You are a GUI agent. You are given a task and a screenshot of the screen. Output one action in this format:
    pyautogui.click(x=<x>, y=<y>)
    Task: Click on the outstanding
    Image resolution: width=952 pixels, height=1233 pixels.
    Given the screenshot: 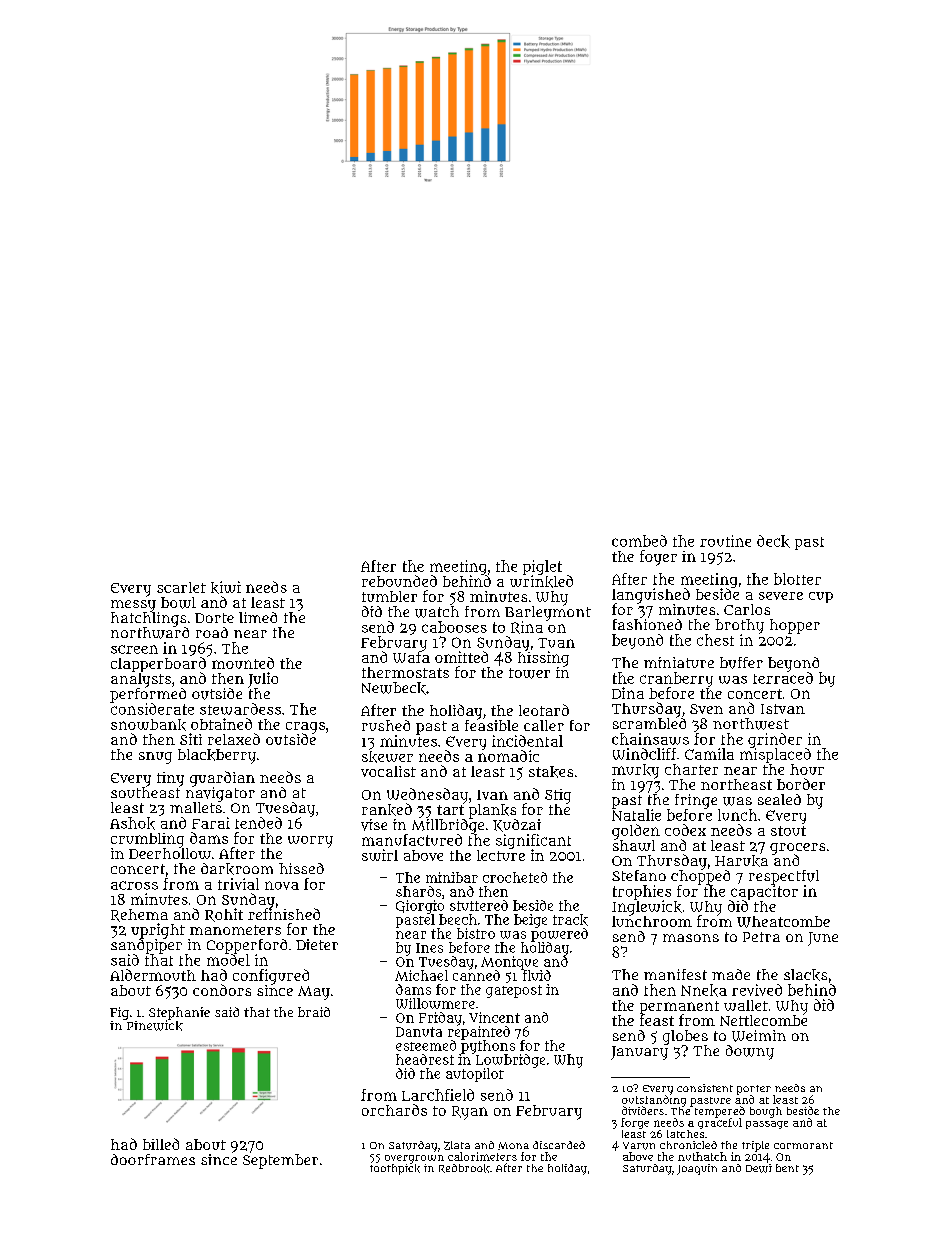 What is the action you would take?
    pyautogui.click(x=654, y=1100)
